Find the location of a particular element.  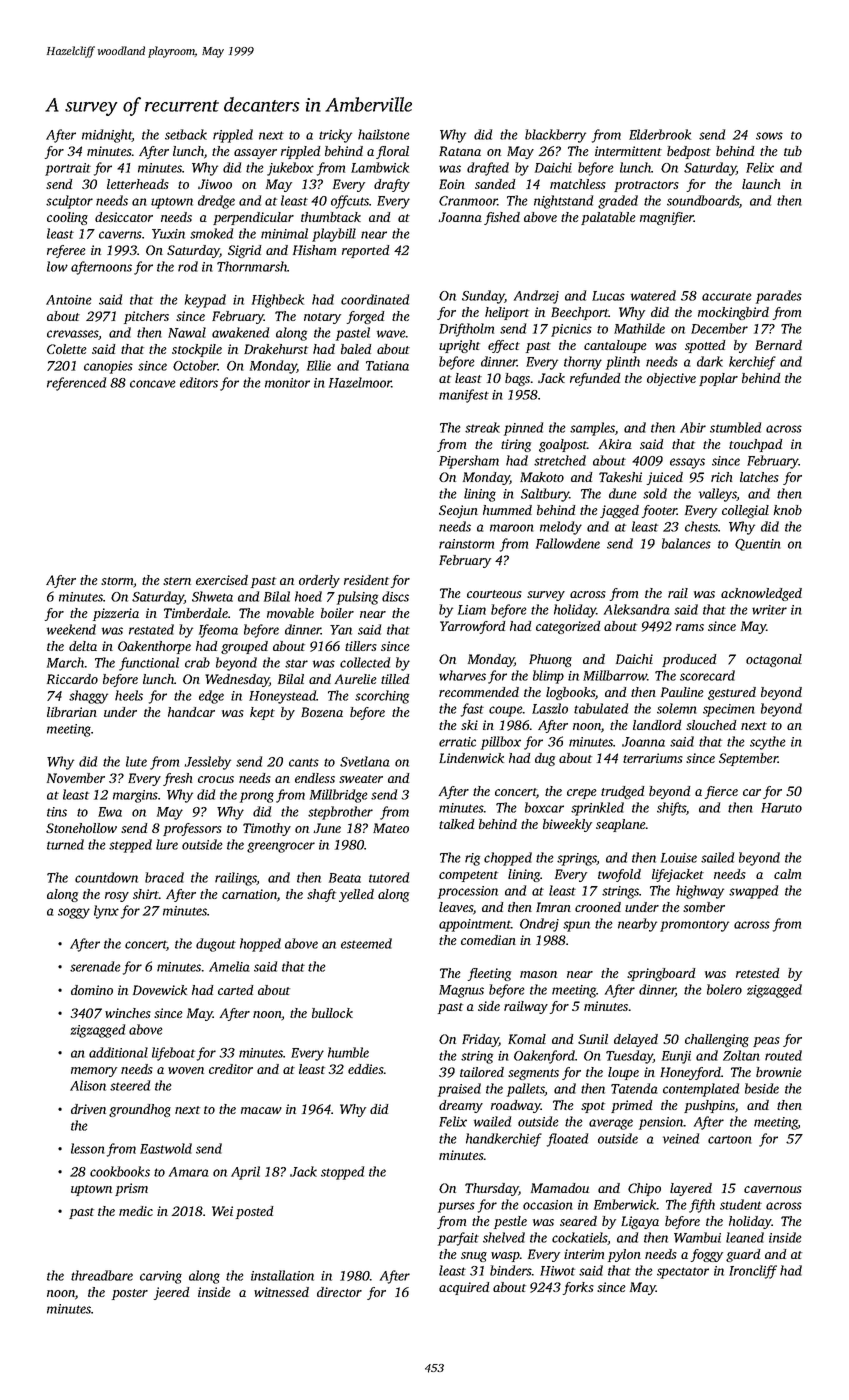

Pipersham is located at coordinates (469, 462).
